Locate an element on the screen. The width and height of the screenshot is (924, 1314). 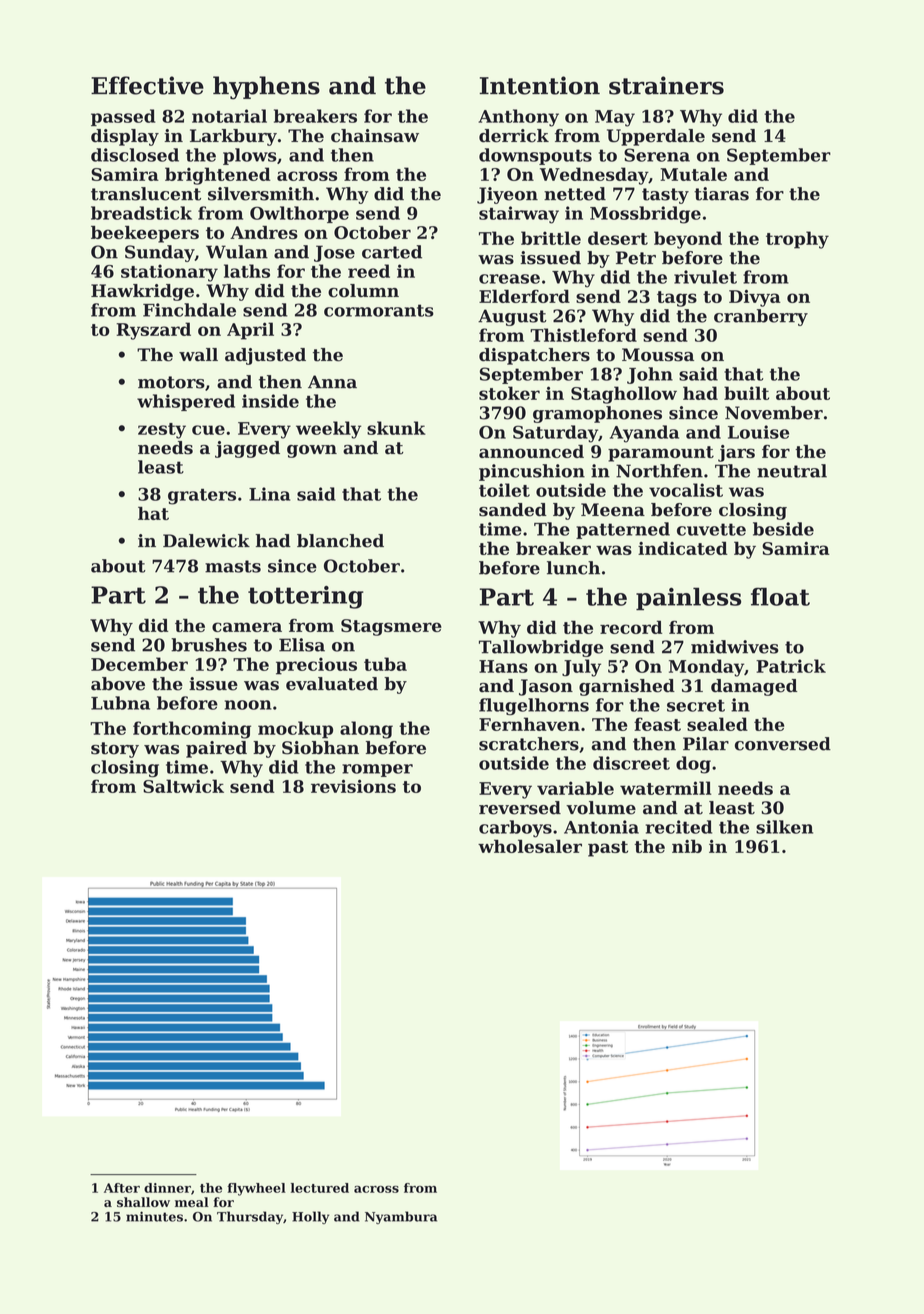
garnished is located at coordinates (627, 687).
